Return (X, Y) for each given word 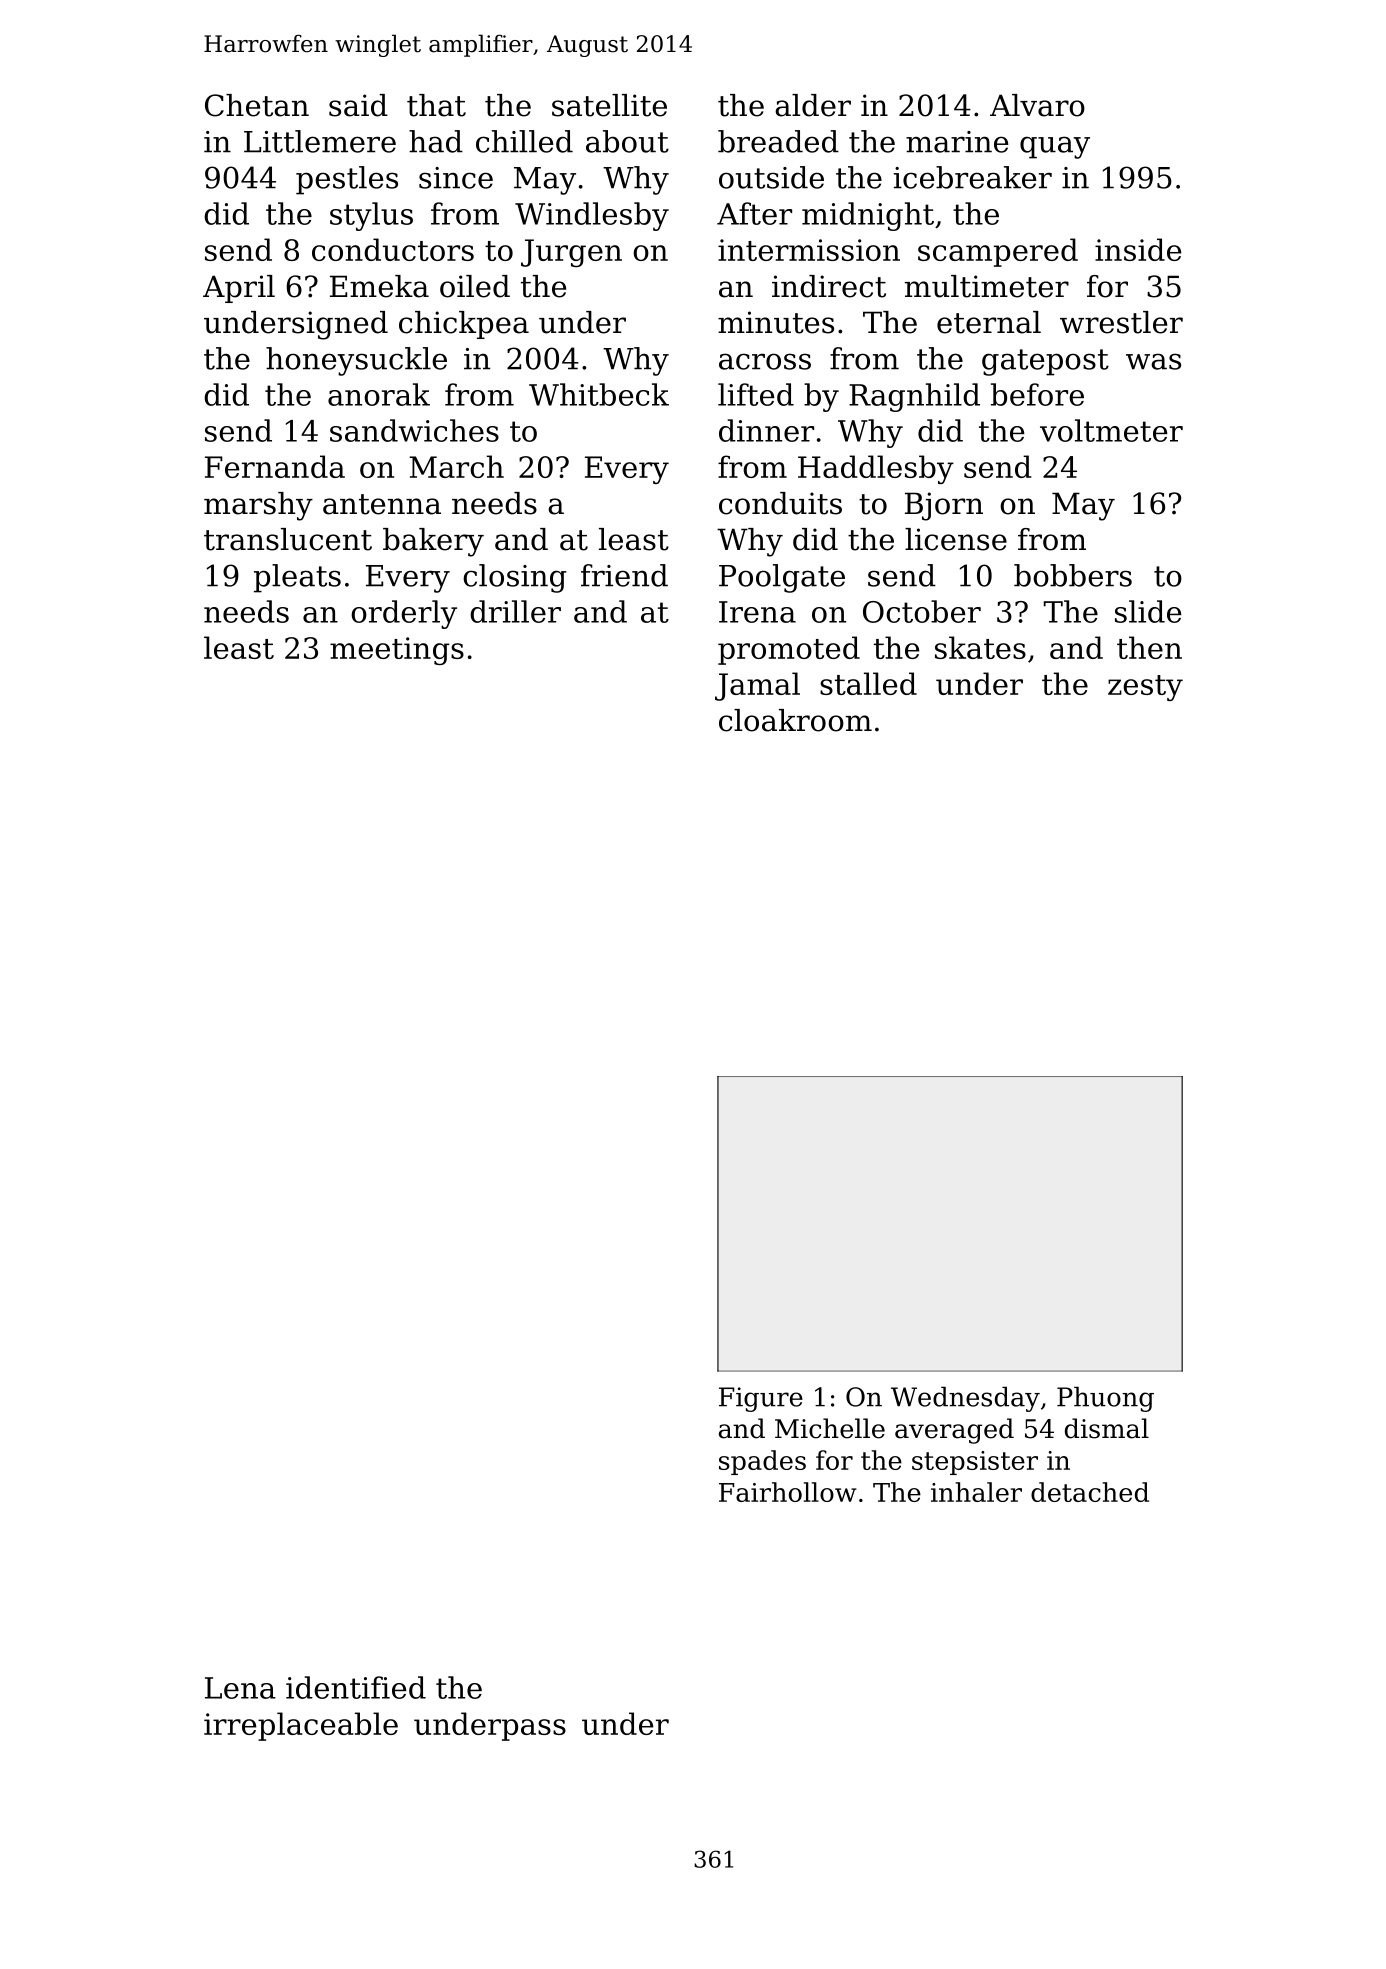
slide (1148, 611)
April (239, 289)
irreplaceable (301, 1726)
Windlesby (592, 216)
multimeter (987, 286)
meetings (397, 651)
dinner (766, 430)
